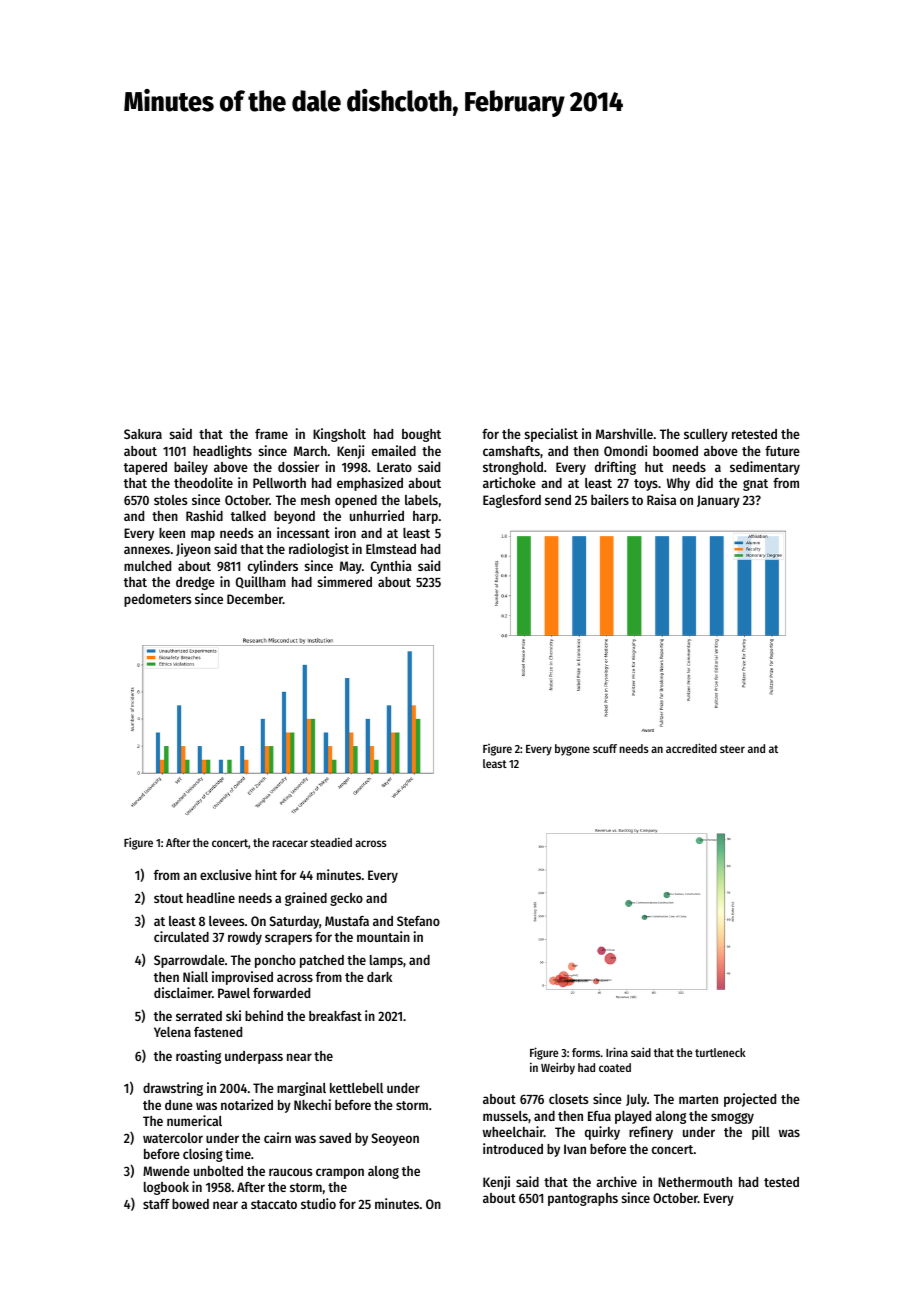 This screenshot has width=924, height=1308. I want to click on stoles, so click(170, 500).
